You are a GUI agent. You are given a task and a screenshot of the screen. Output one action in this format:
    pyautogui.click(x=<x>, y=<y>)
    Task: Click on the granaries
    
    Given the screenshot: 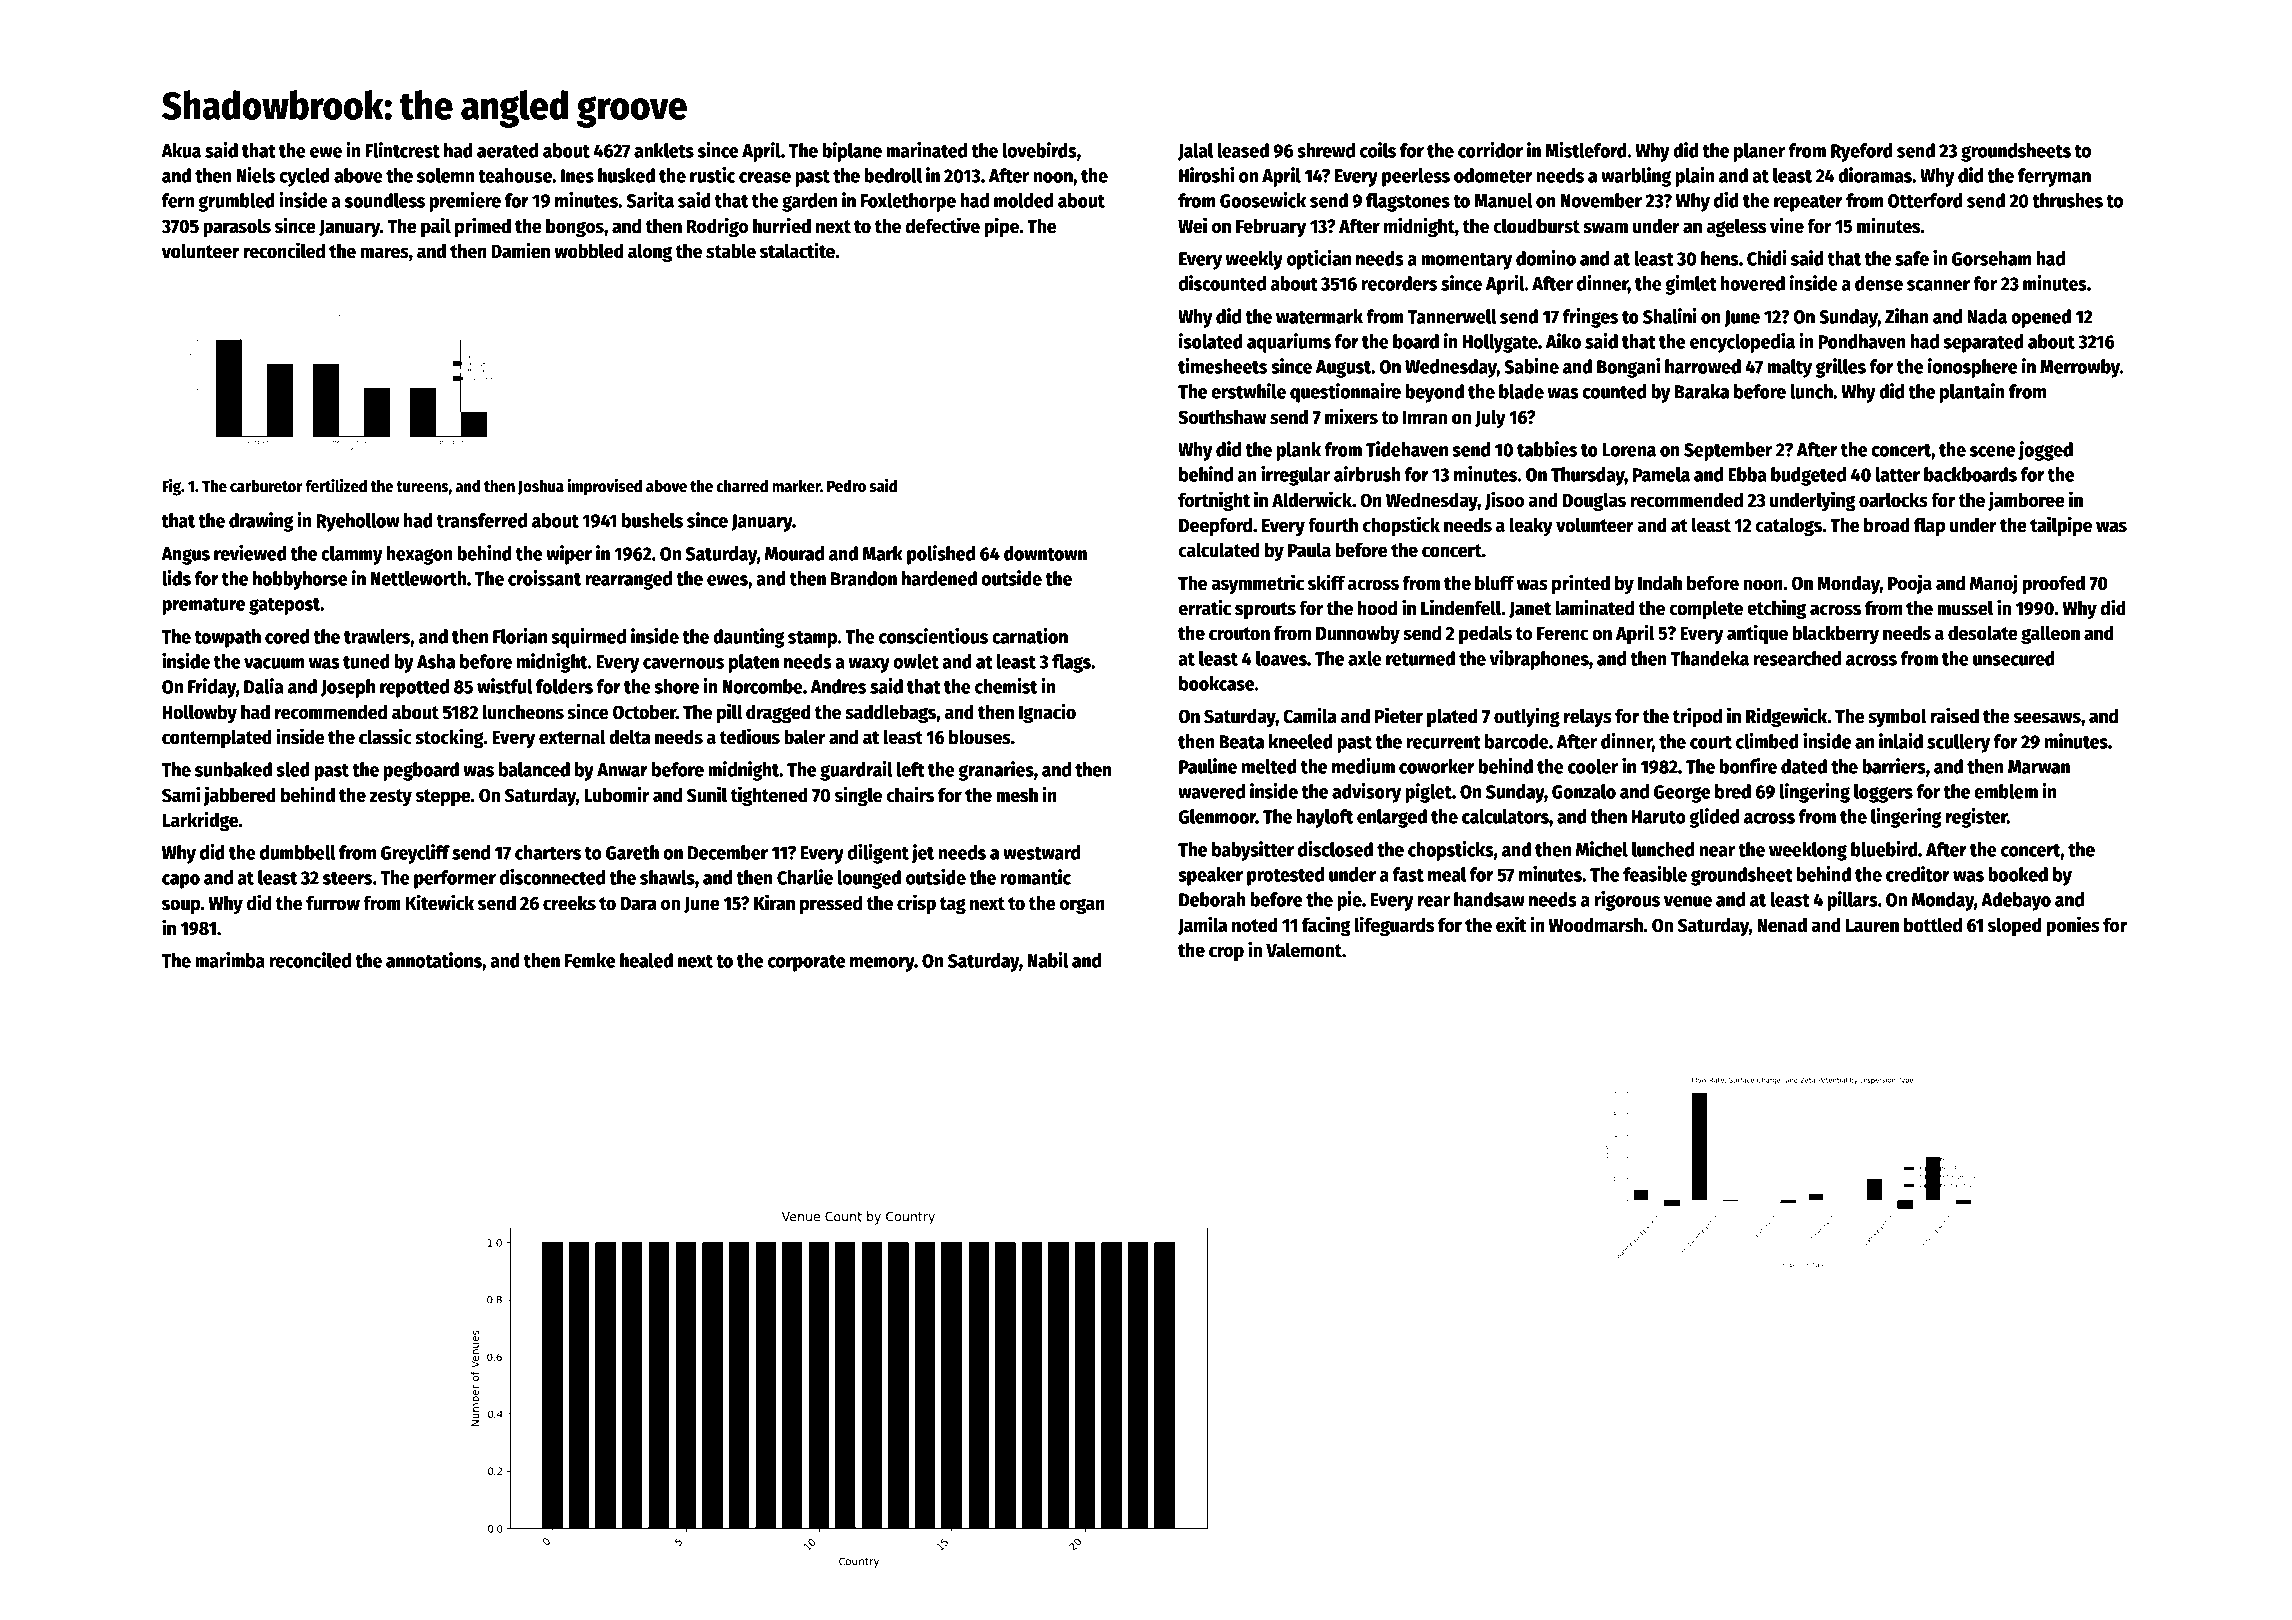 What is the action you would take?
    pyautogui.click(x=996, y=771)
